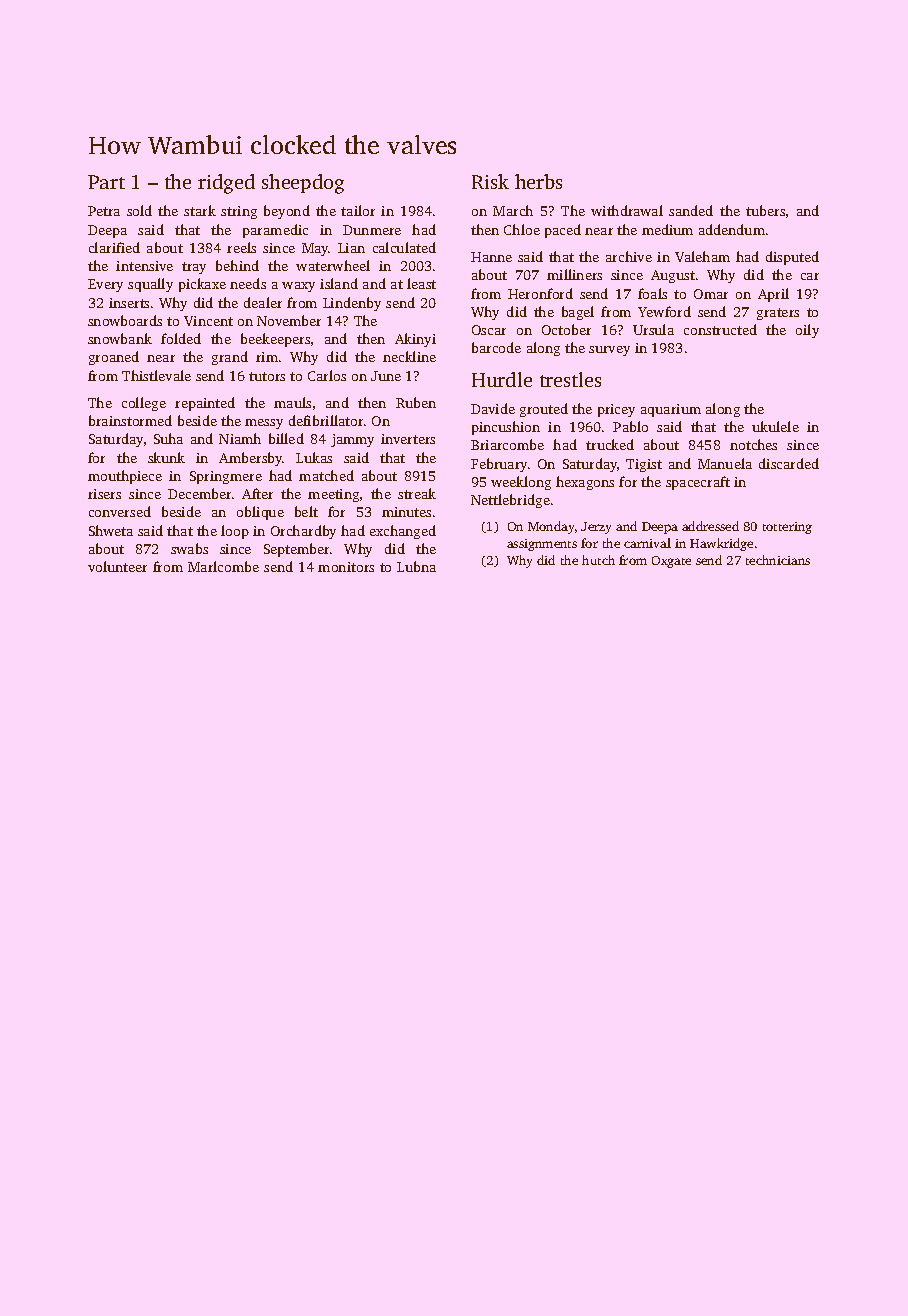 The height and width of the page is (1316, 908). I want to click on ukulele, so click(775, 426).
